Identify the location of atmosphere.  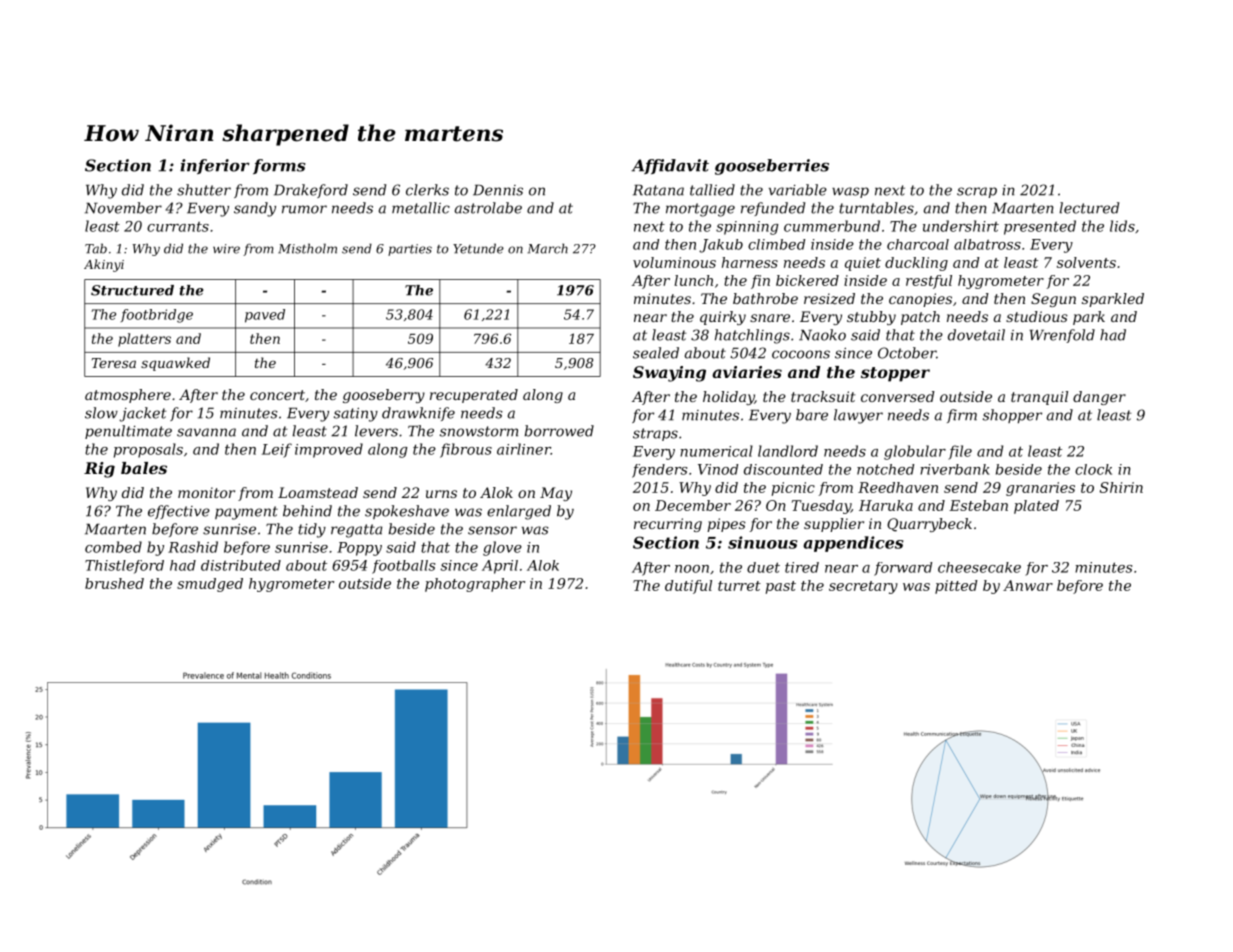
(128, 396).
